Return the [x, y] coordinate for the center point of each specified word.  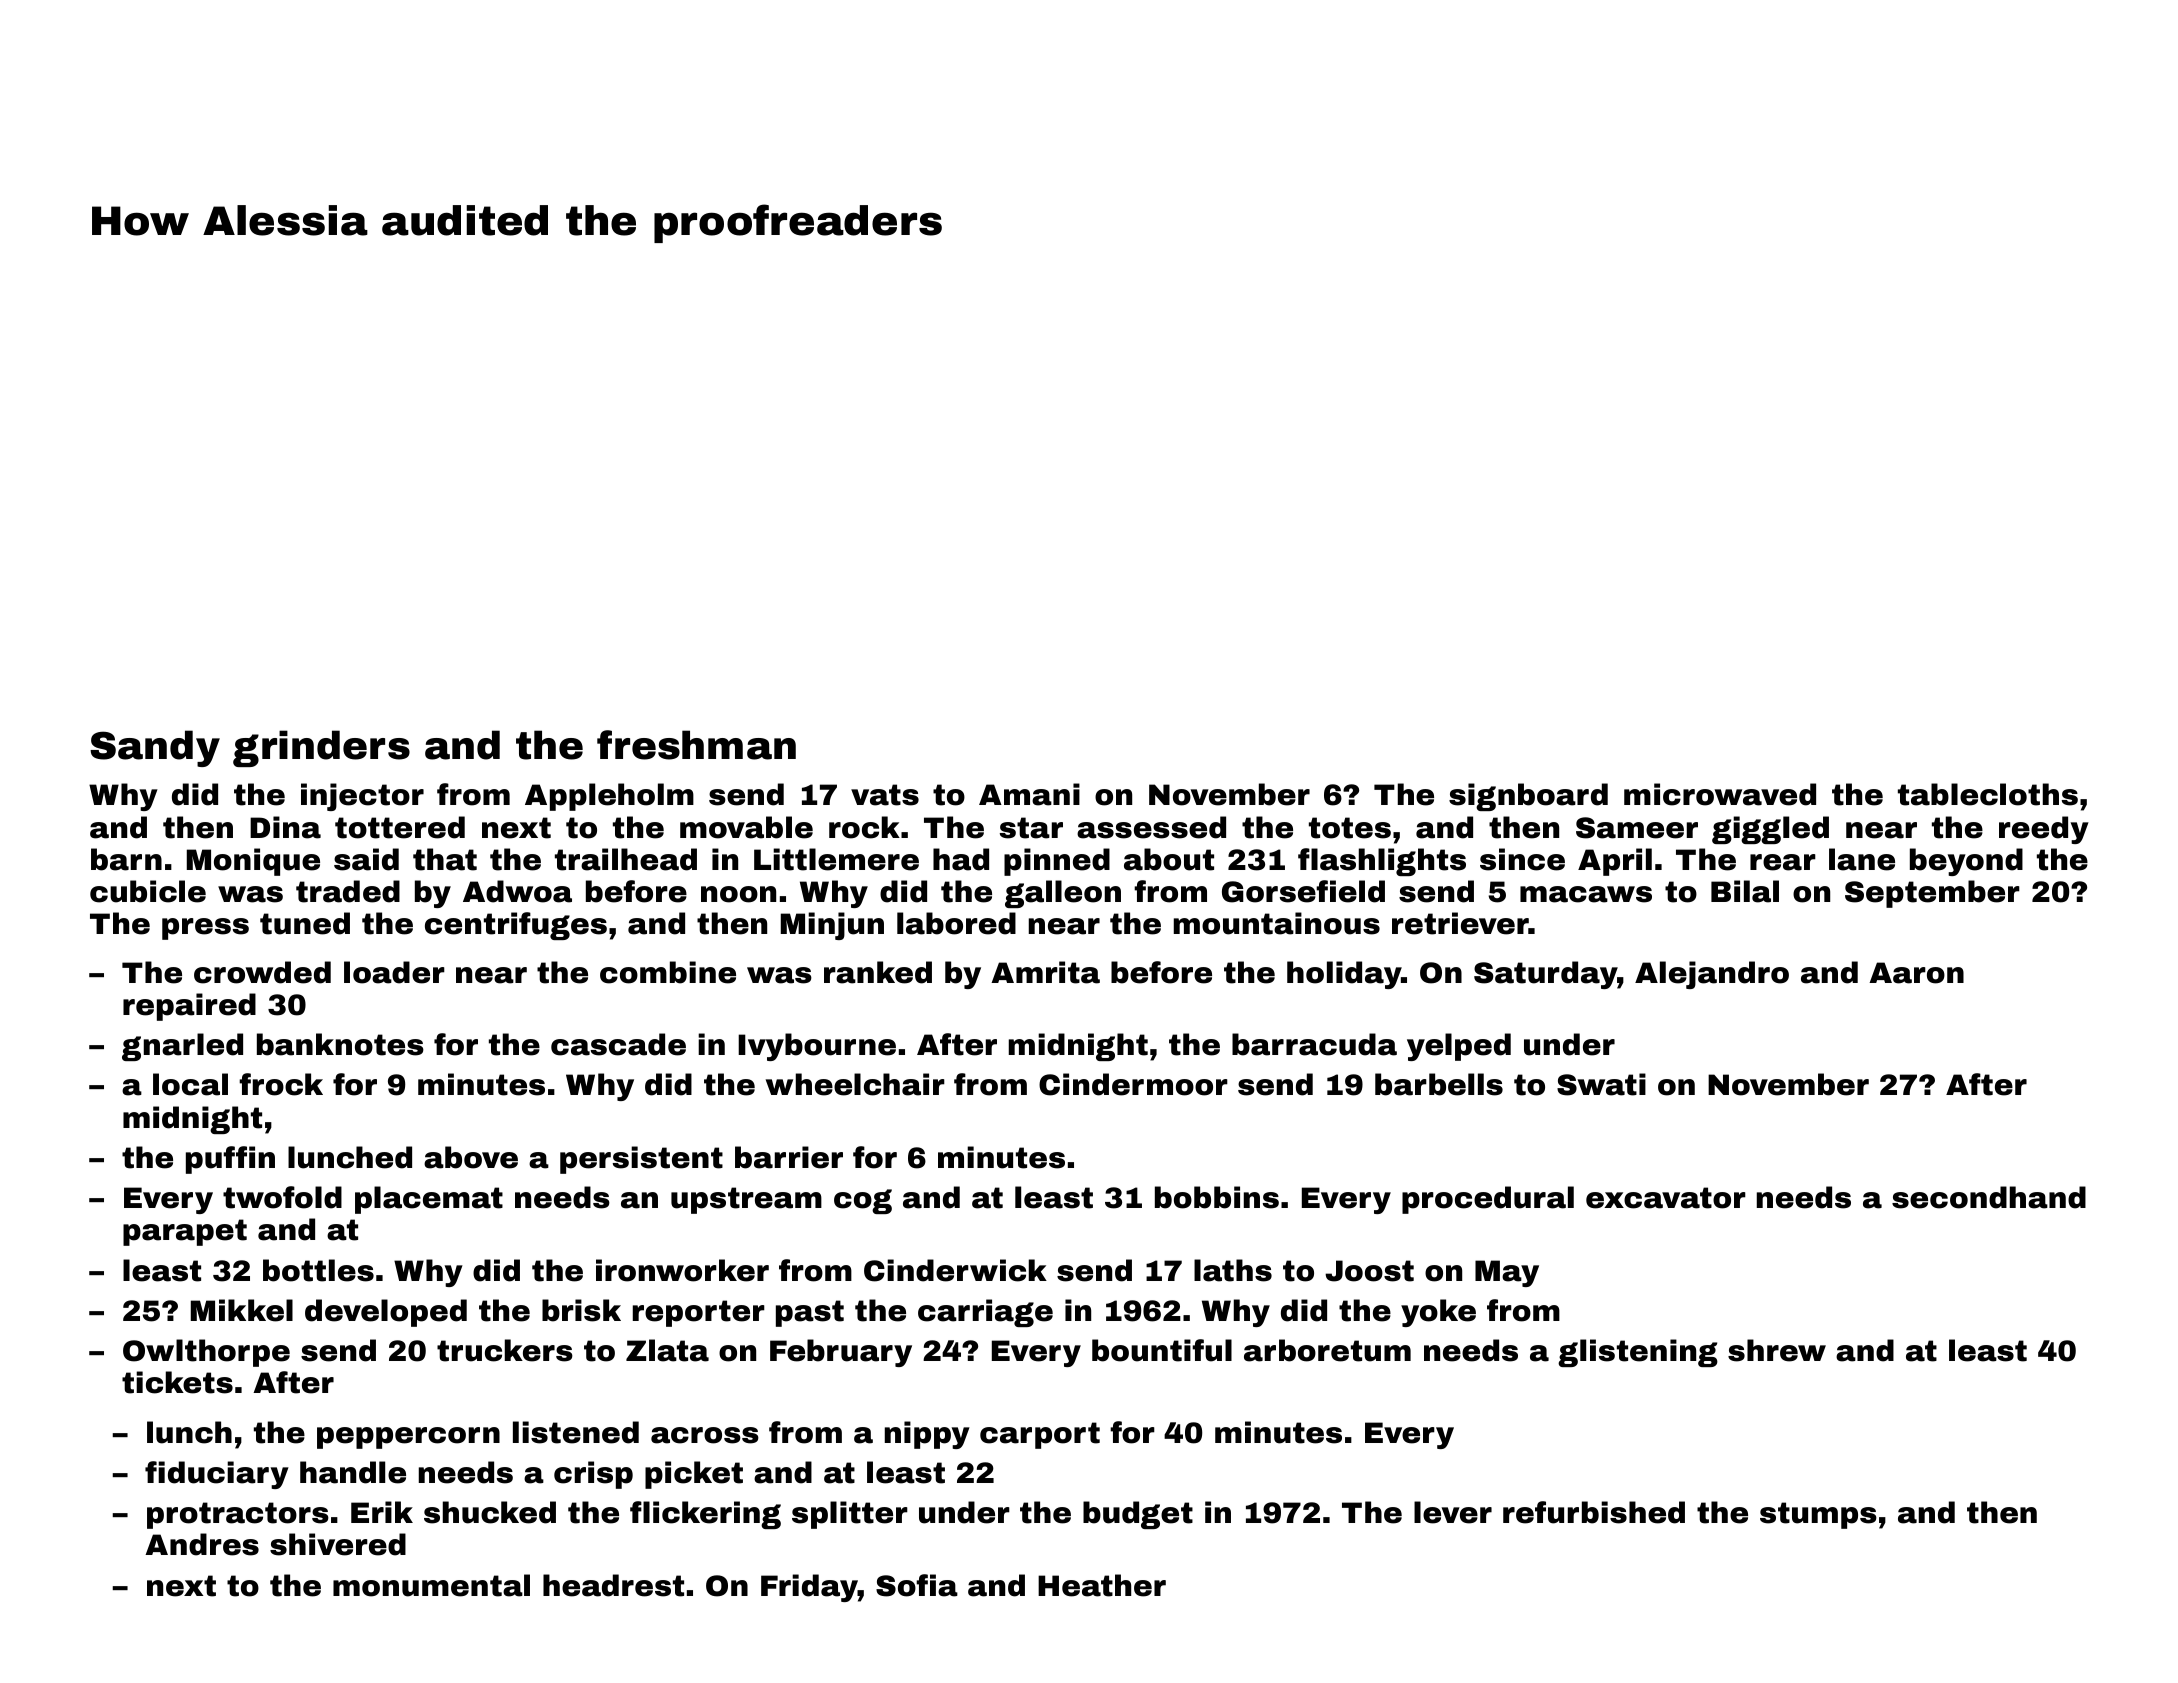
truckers [505, 1350]
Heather [1102, 1585]
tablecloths [1988, 794]
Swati [1601, 1084]
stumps [1818, 1515]
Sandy [155, 748]
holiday [1344, 975]
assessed [1151, 827]
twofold [282, 1197]
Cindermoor [1133, 1084]
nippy [927, 1435]
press [205, 929]
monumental [431, 1585]
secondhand [1989, 1197]
